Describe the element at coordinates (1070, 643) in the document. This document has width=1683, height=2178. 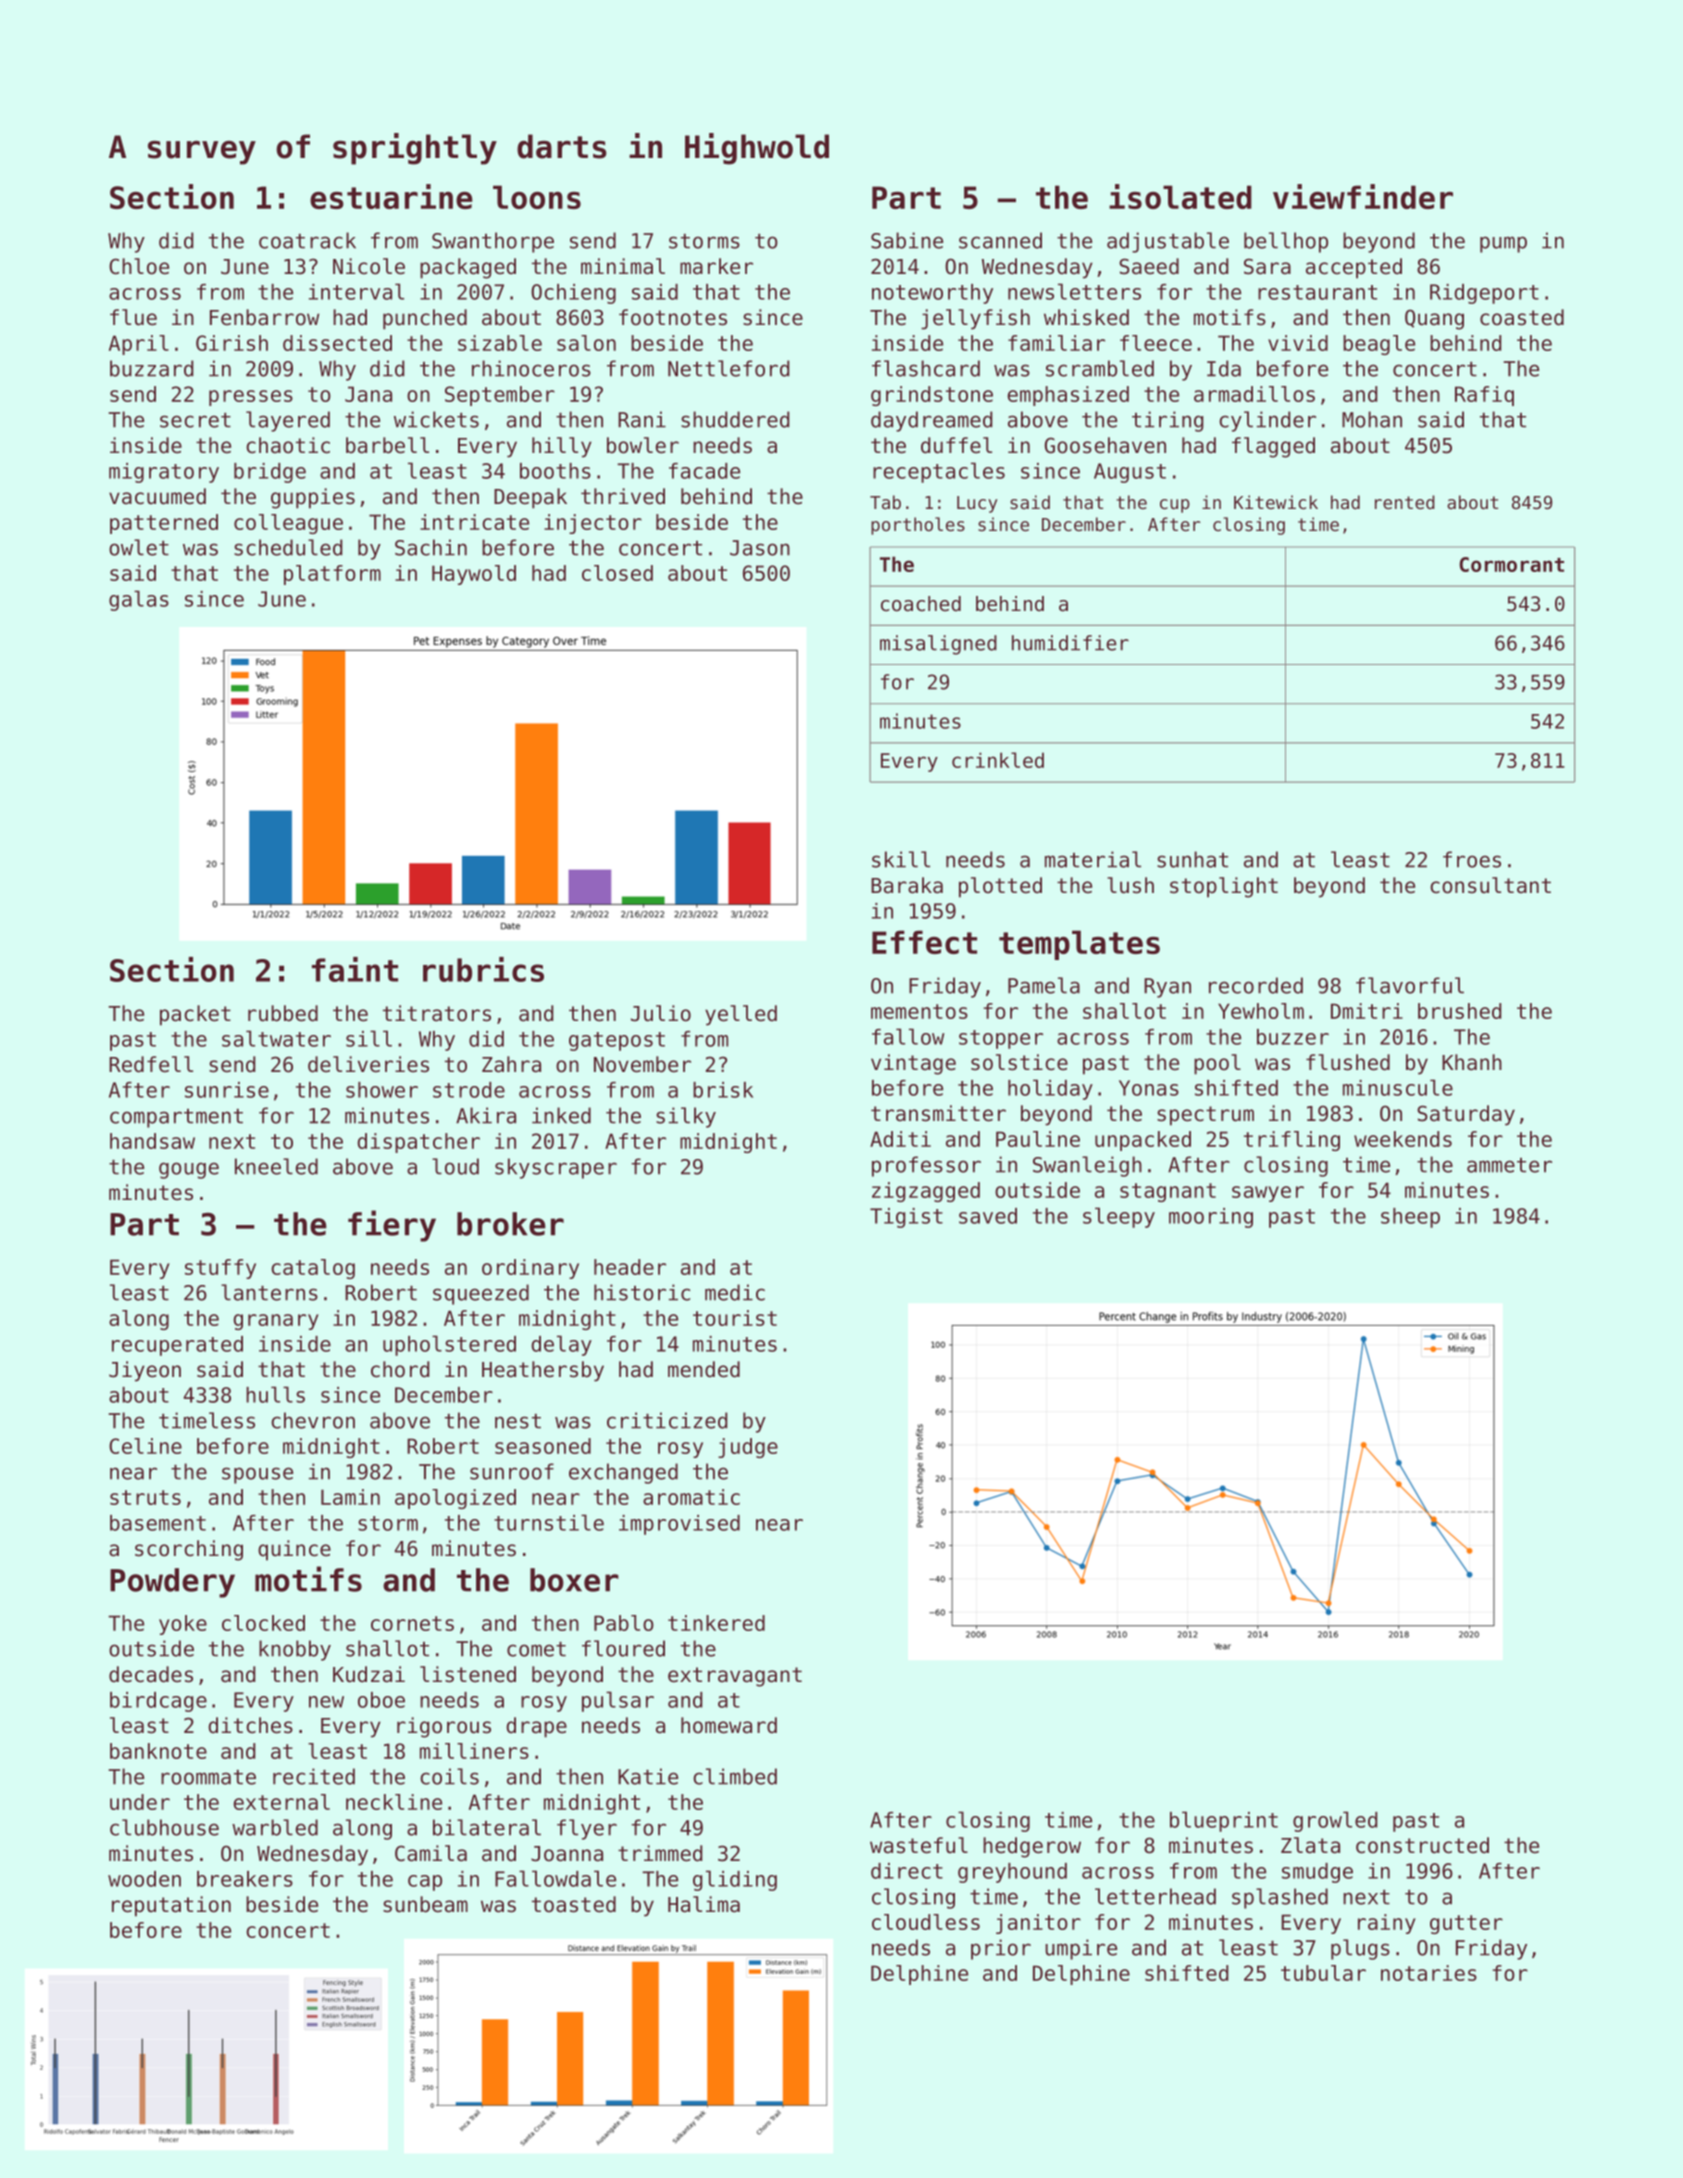
I see `humidifier` at that location.
